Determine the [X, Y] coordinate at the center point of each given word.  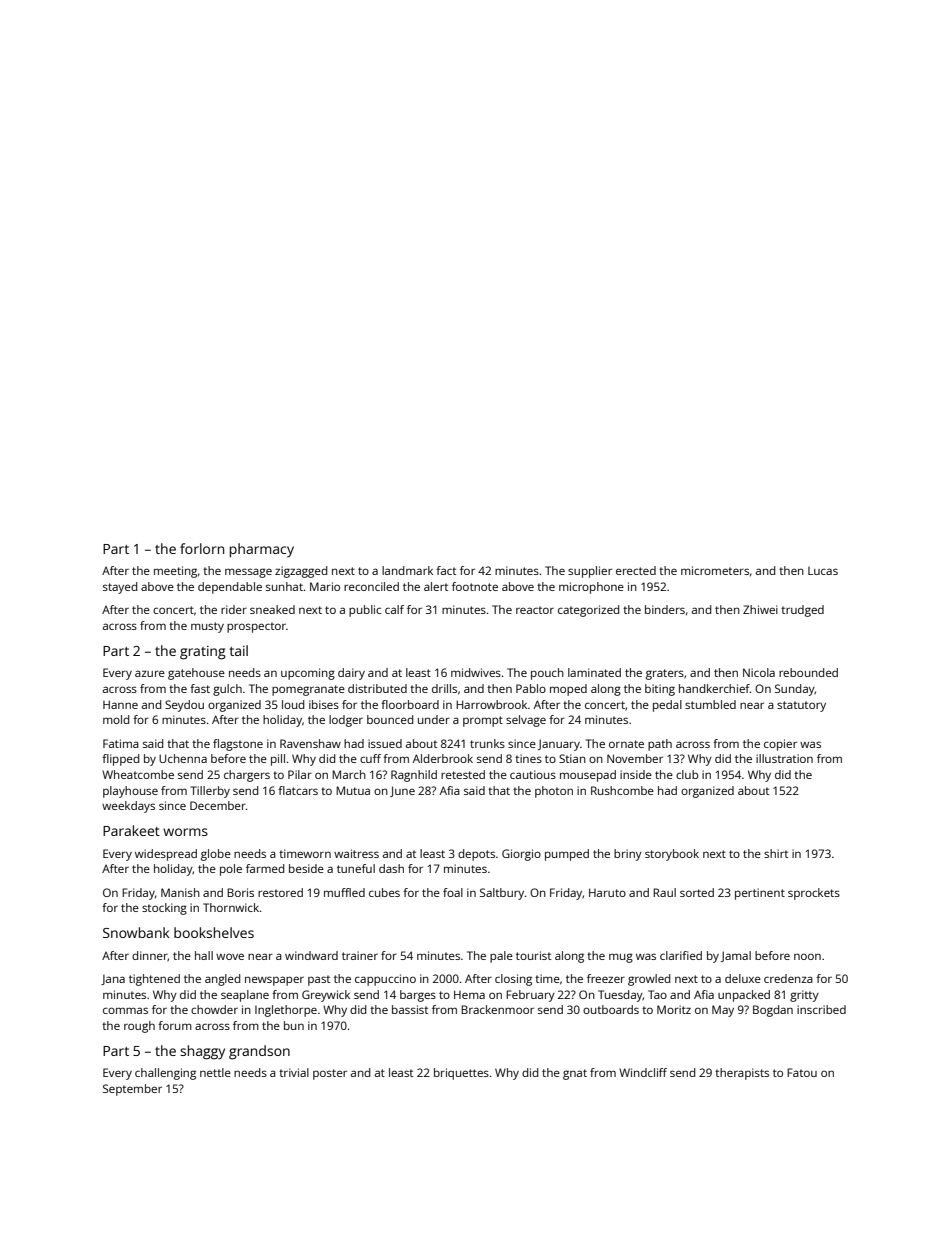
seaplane [245, 996]
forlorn [202, 548]
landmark [407, 570]
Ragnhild [414, 776]
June [402, 791]
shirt [776, 853]
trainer [360, 955]
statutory [801, 706]
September [132, 1090]
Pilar [300, 774]
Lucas [823, 571]
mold [116, 719]
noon [807, 956]
